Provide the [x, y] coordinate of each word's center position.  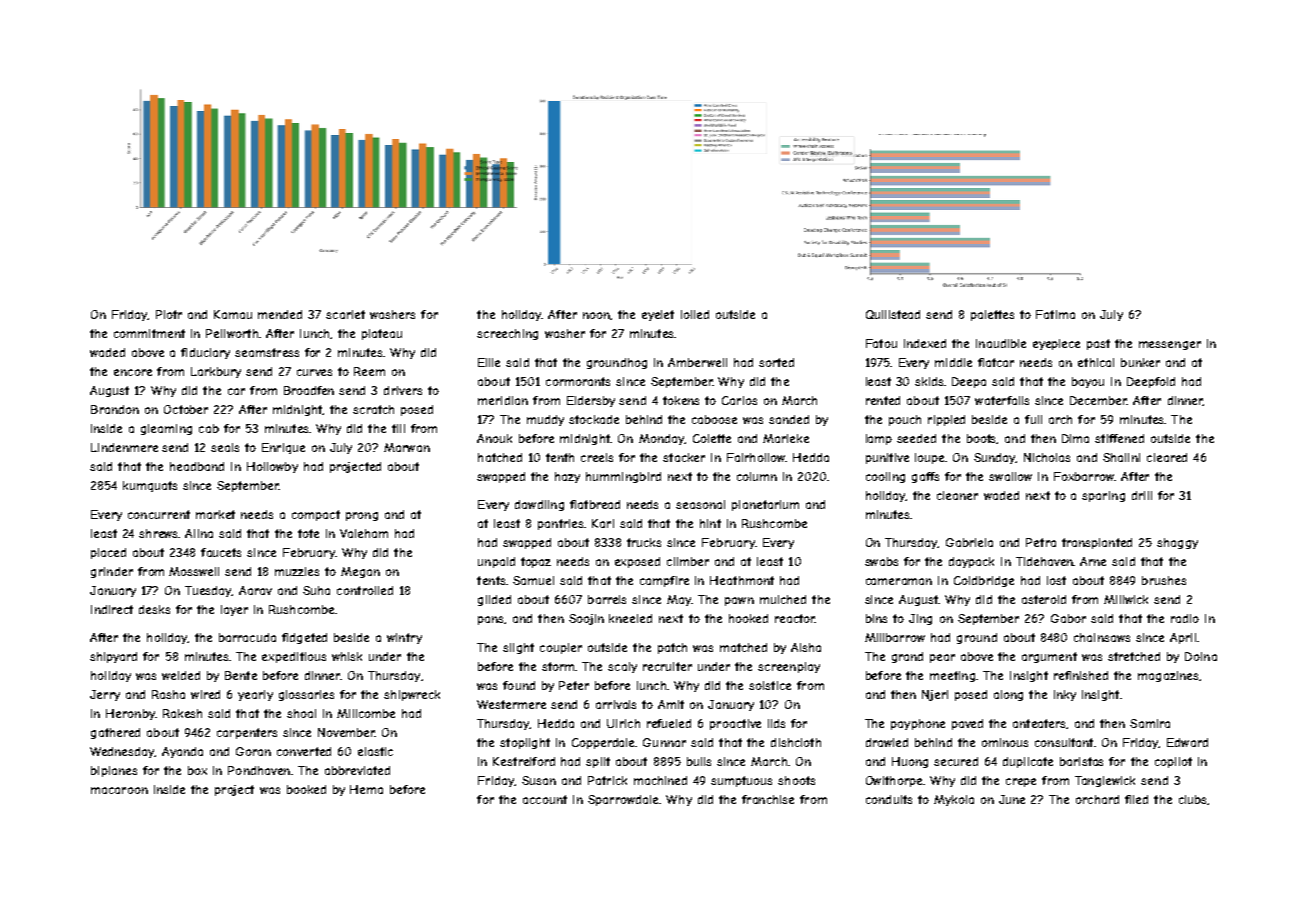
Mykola [954, 800]
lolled [695, 314]
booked [306, 789]
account [545, 799]
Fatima [1055, 314]
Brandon [115, 409]
